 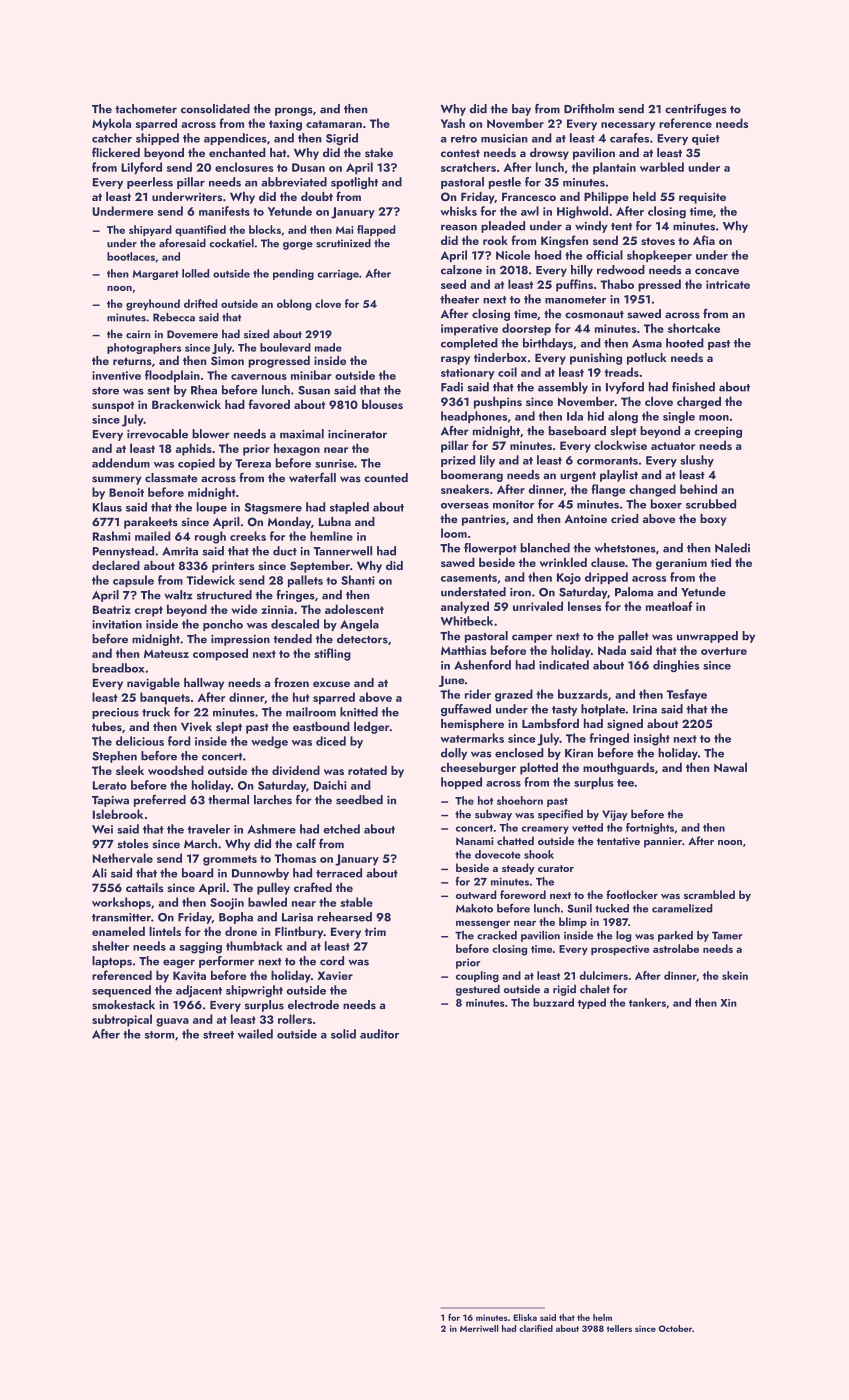 What do you see at coordinates (586, 518) in the screenshot?
I see `Antoine` at bounding box center [586, 518].
